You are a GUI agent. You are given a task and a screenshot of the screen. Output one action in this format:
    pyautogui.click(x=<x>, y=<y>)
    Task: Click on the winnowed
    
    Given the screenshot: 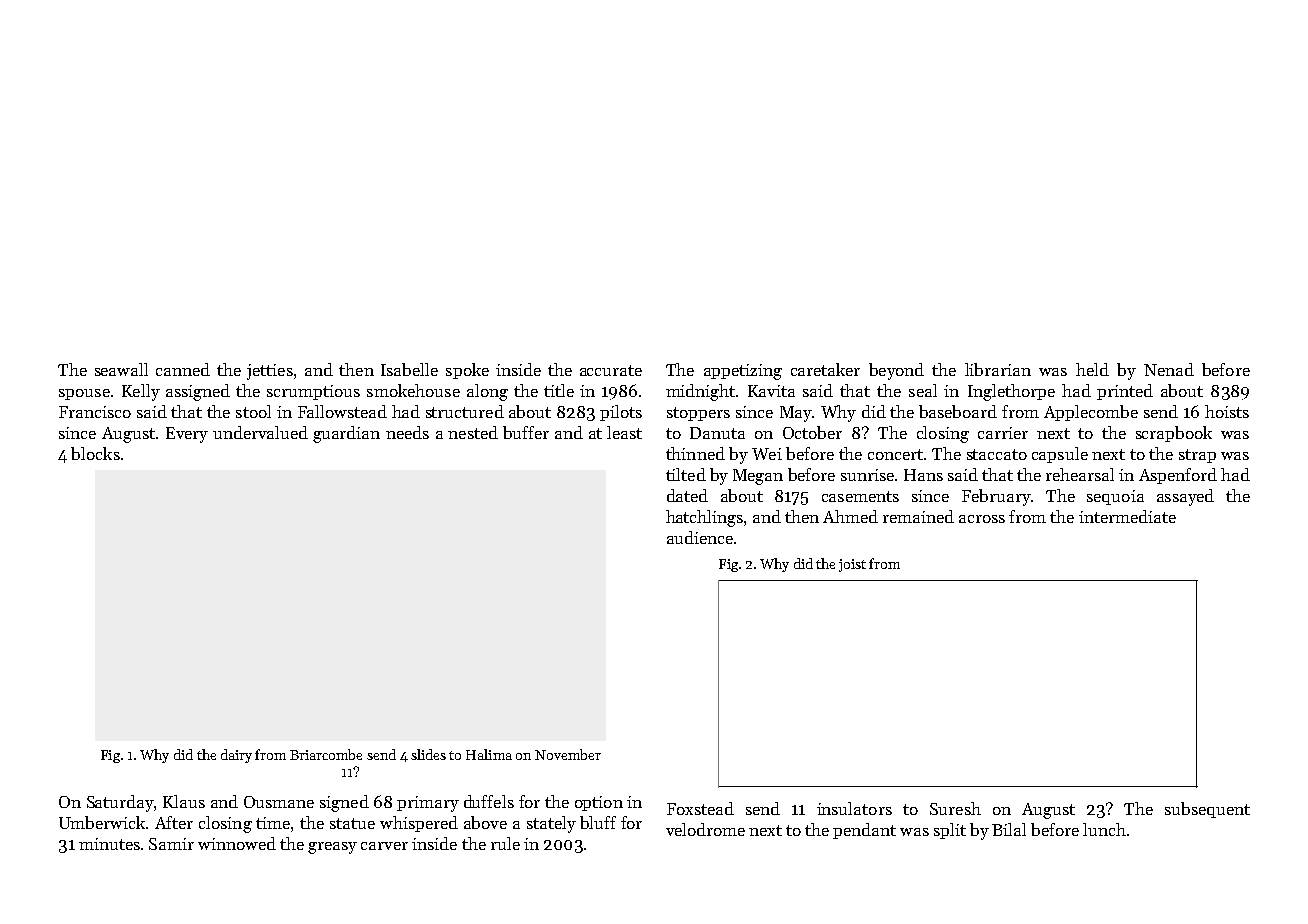 What is the action you would take?
    pyautogui.click(x=237, y=843)
